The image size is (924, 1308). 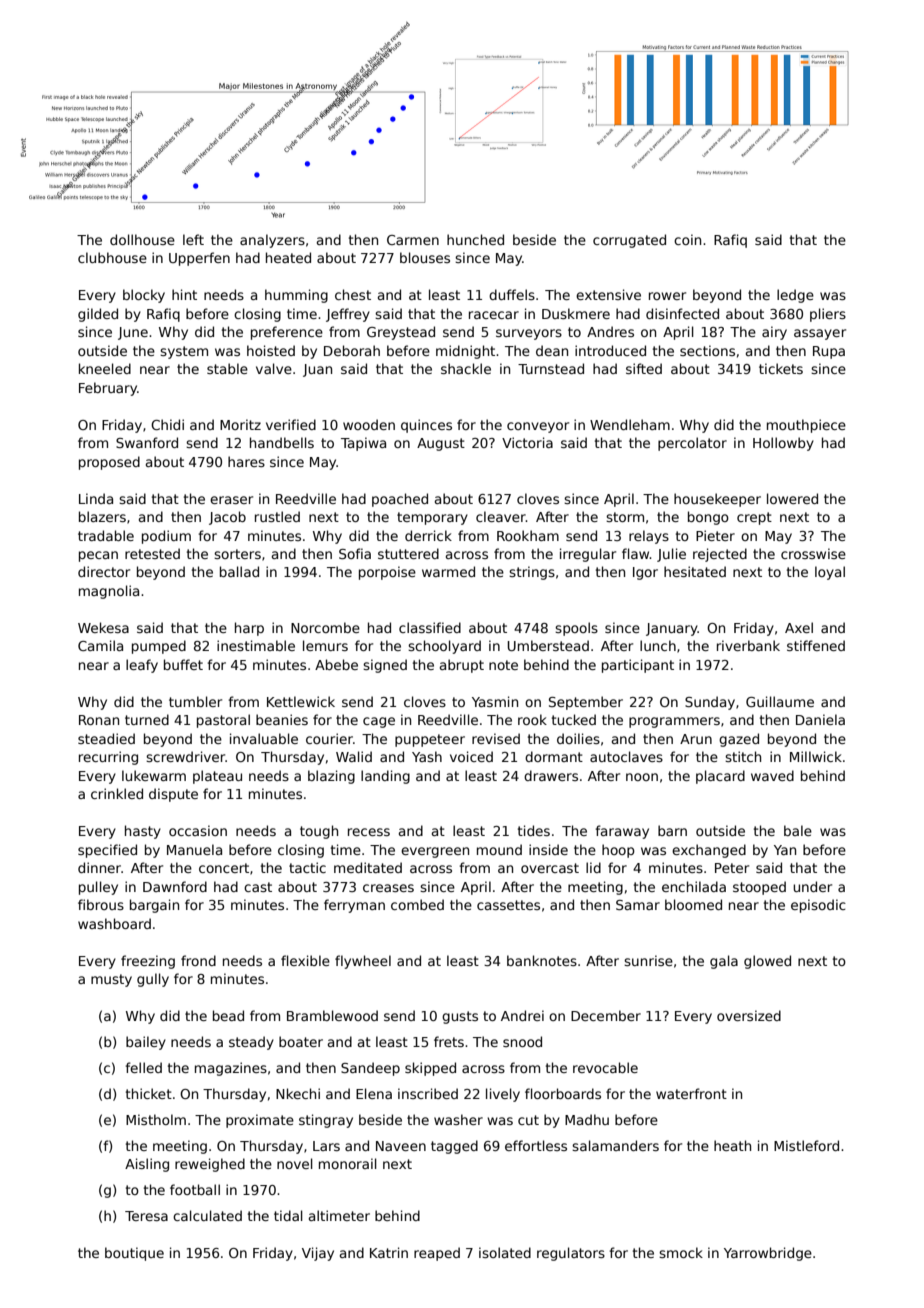 What do you see at coordinates (159, 647) in the screenshot?
I see `pumped` at bounding box center [159, 647].
